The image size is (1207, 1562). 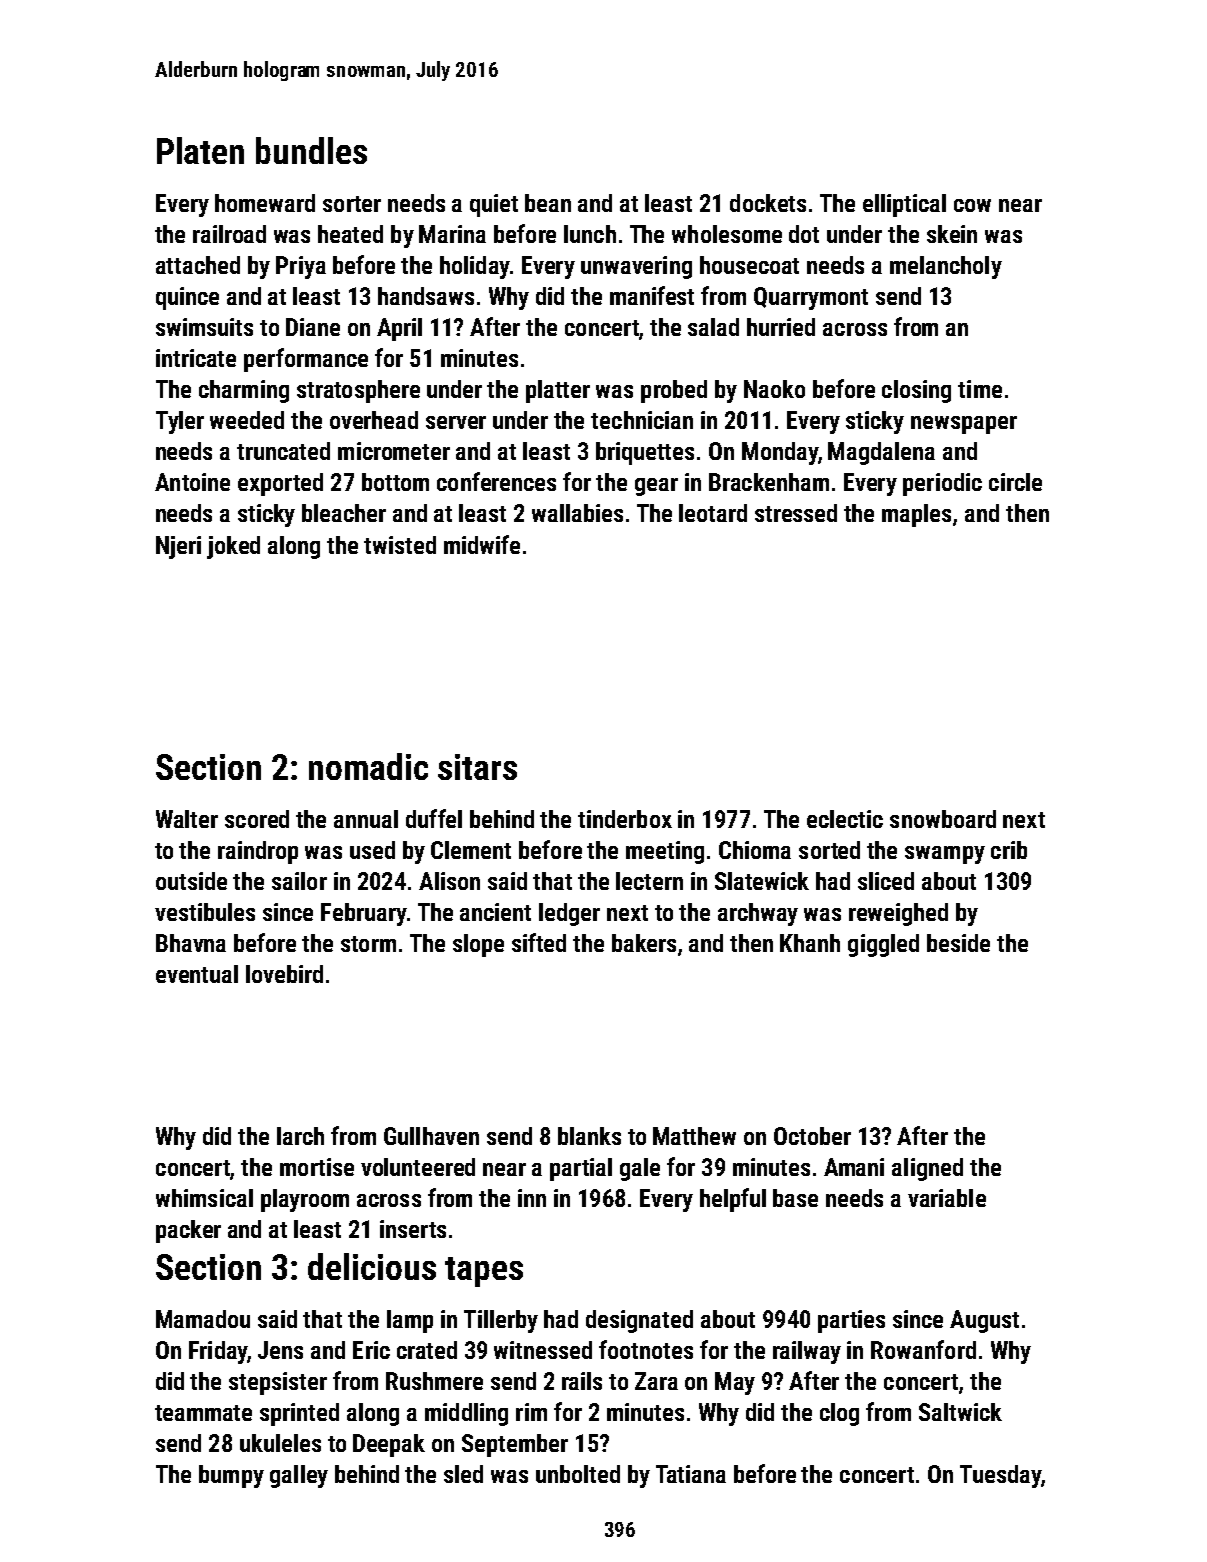 What do you see at coordinates (231, 1476) in the document?
I see `bumpy` at bounding box center [231, 1476].
